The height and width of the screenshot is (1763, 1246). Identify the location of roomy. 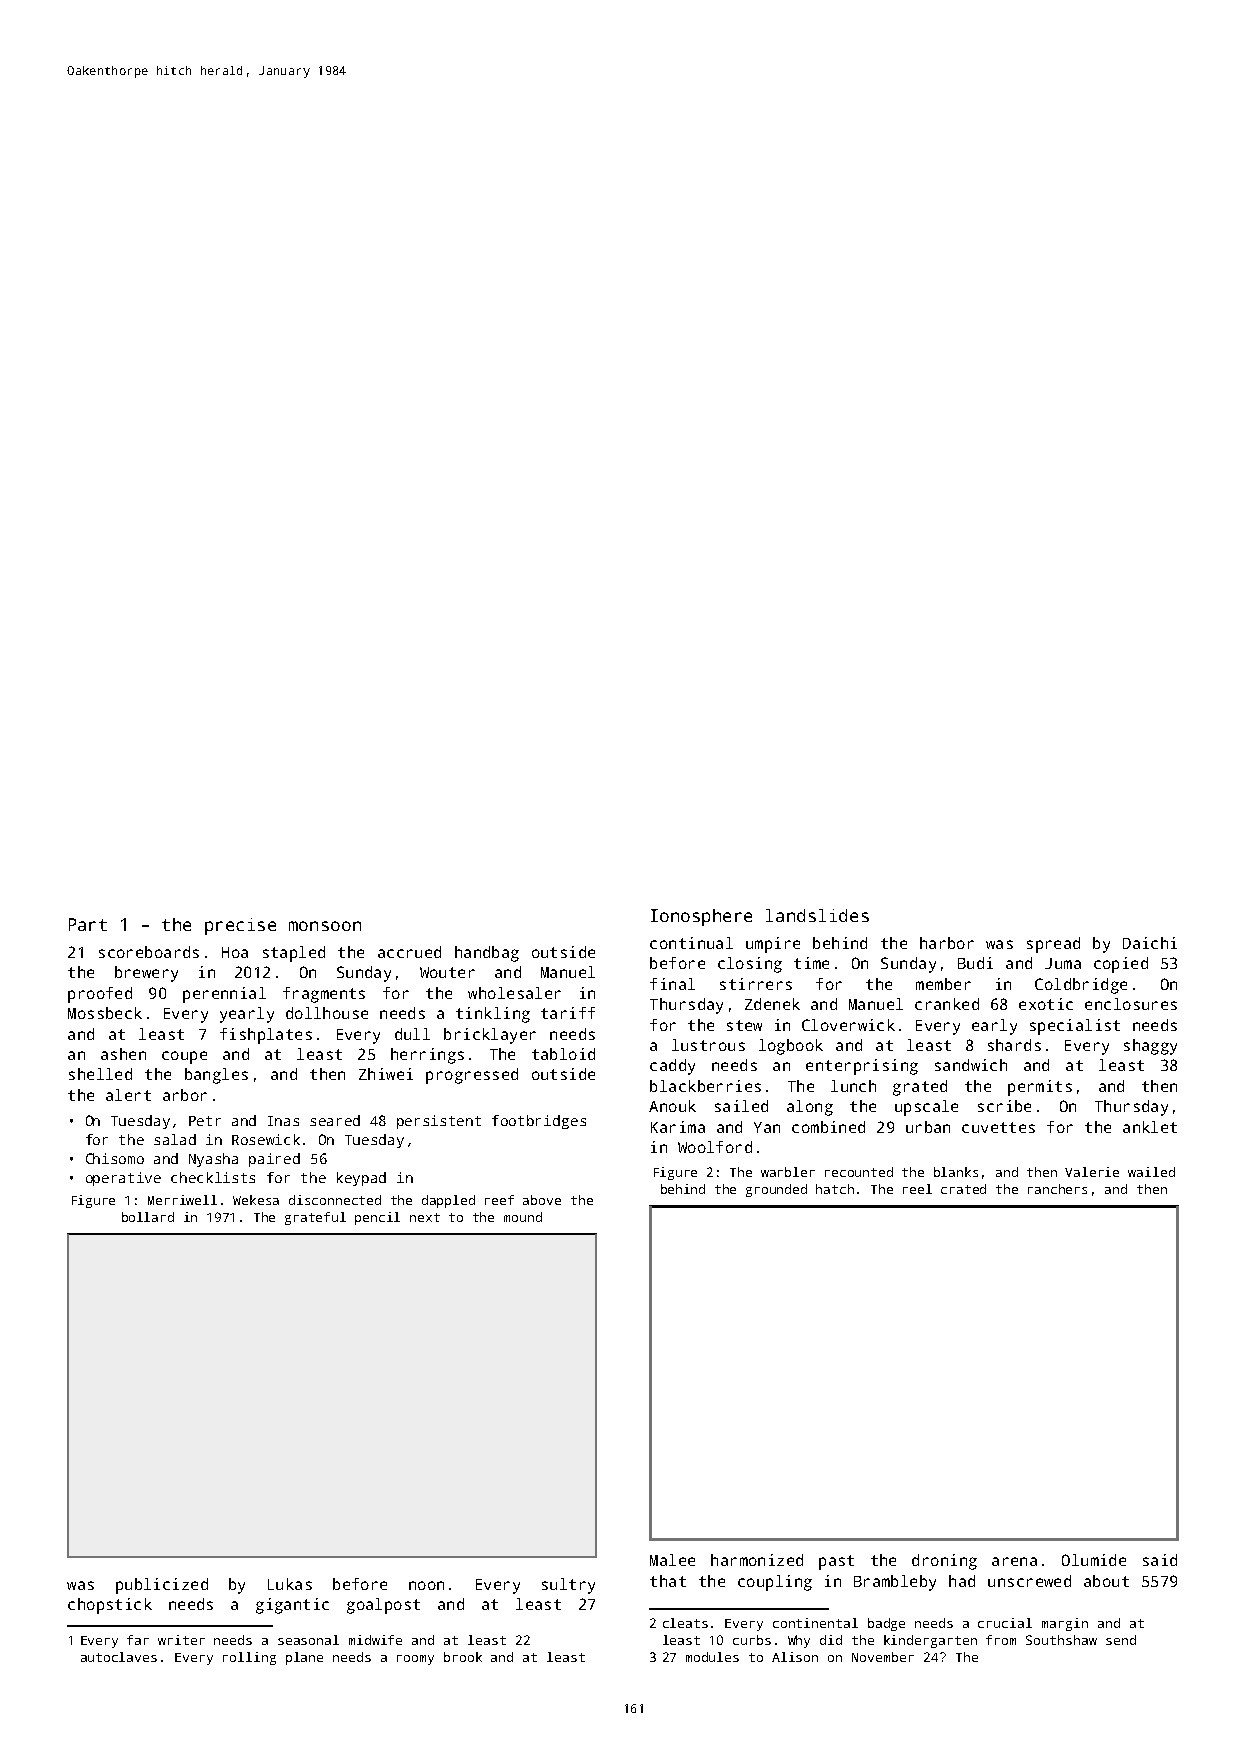
(415, 1660).
